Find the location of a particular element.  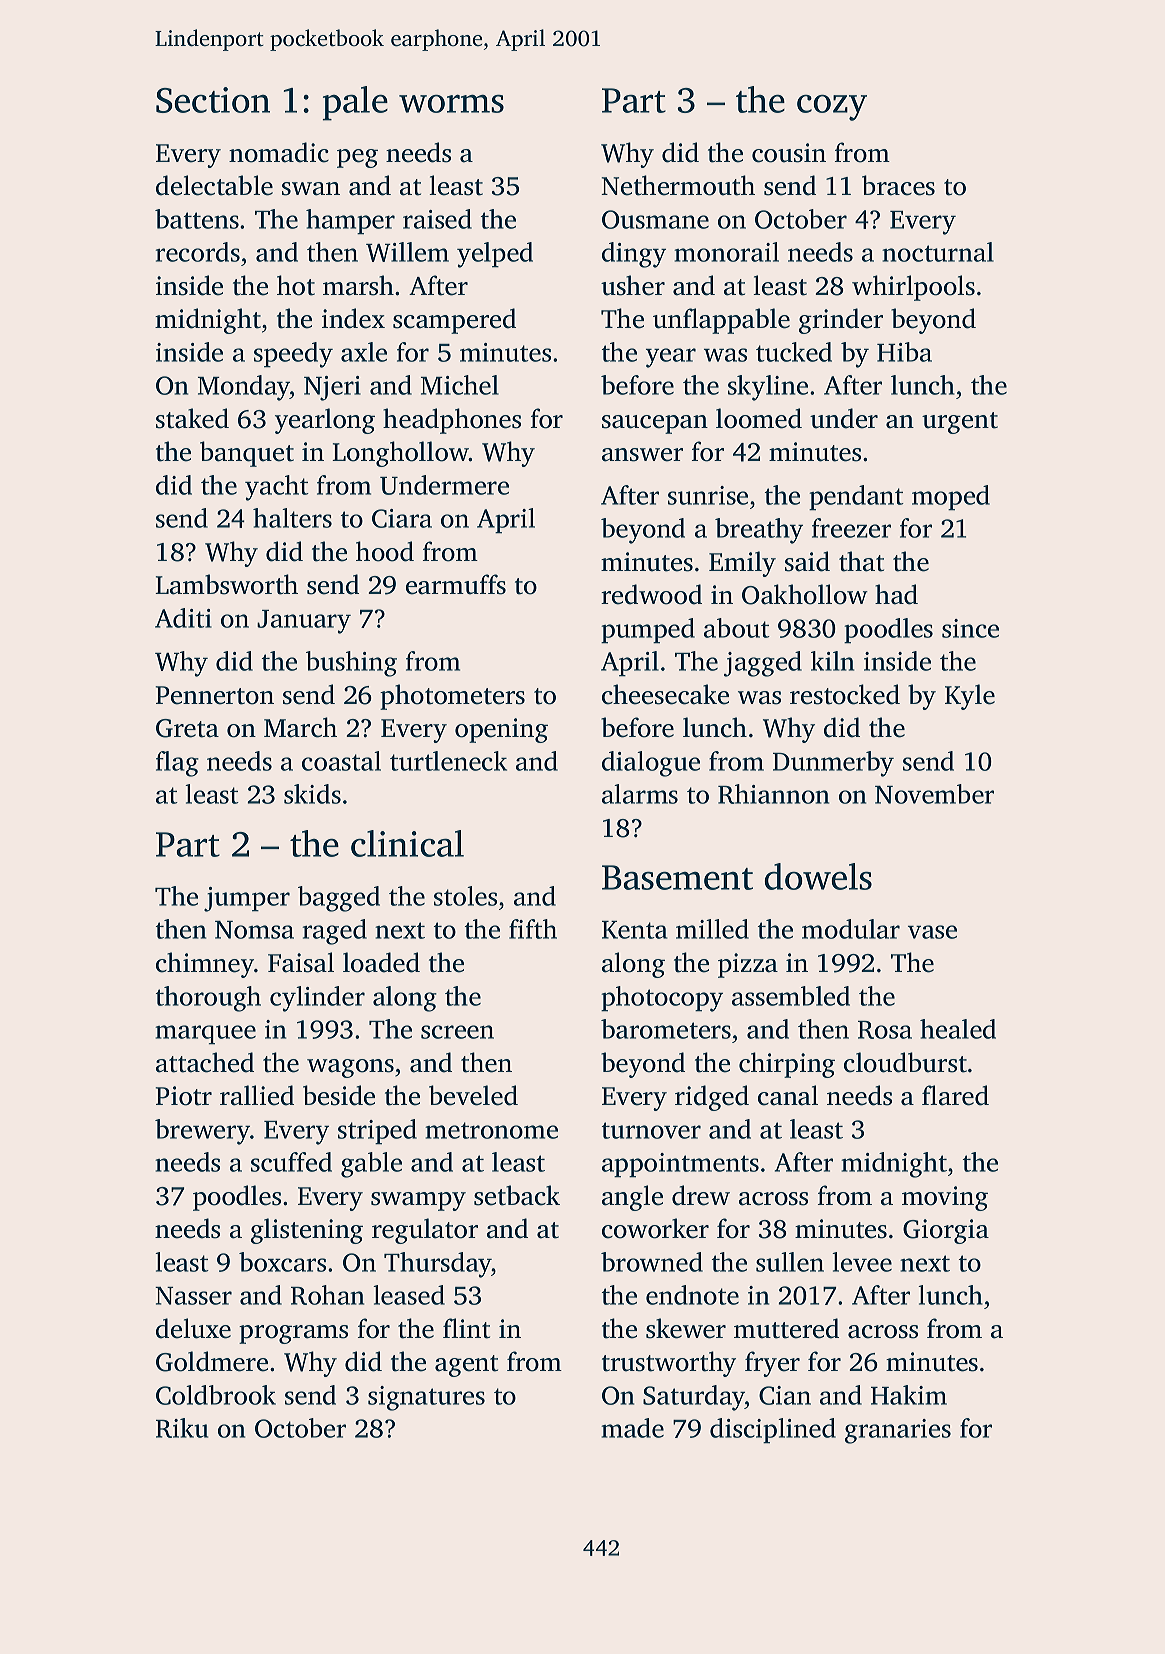

skewer is located at coordinates (686, 1328).
